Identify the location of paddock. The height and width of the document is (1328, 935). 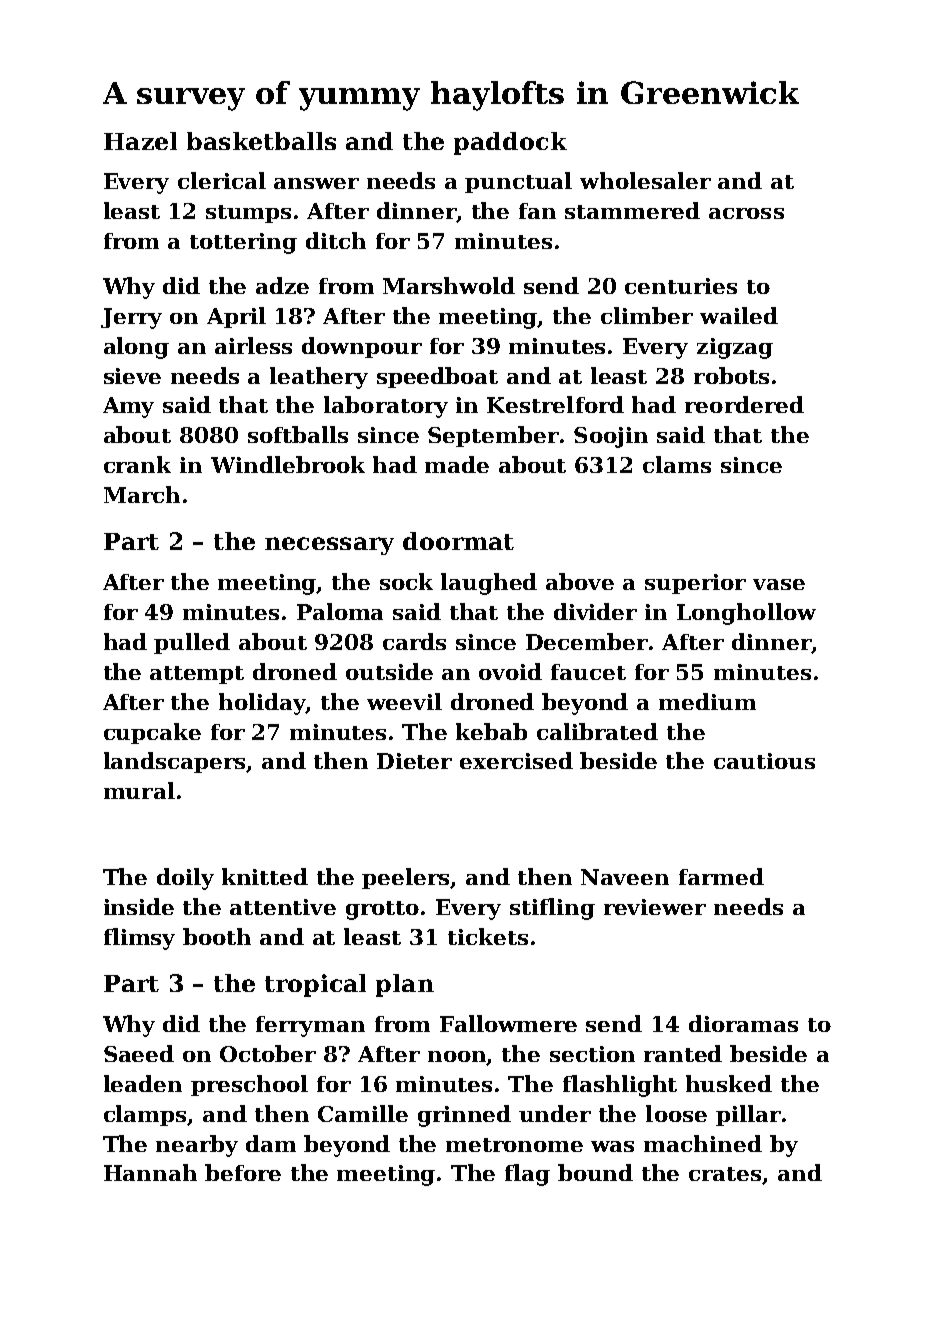
(510, 143).
